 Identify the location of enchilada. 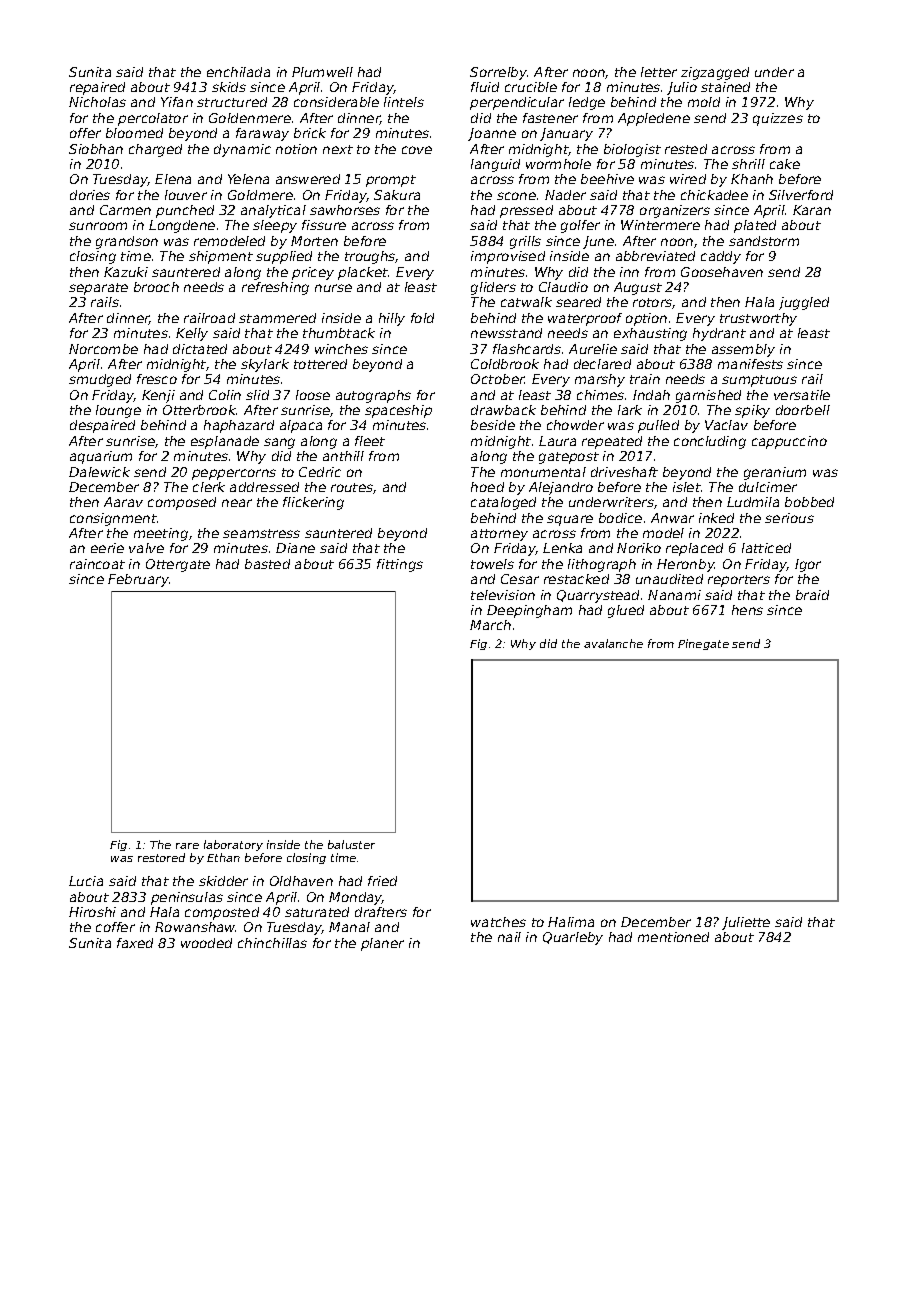
(238, 72).
